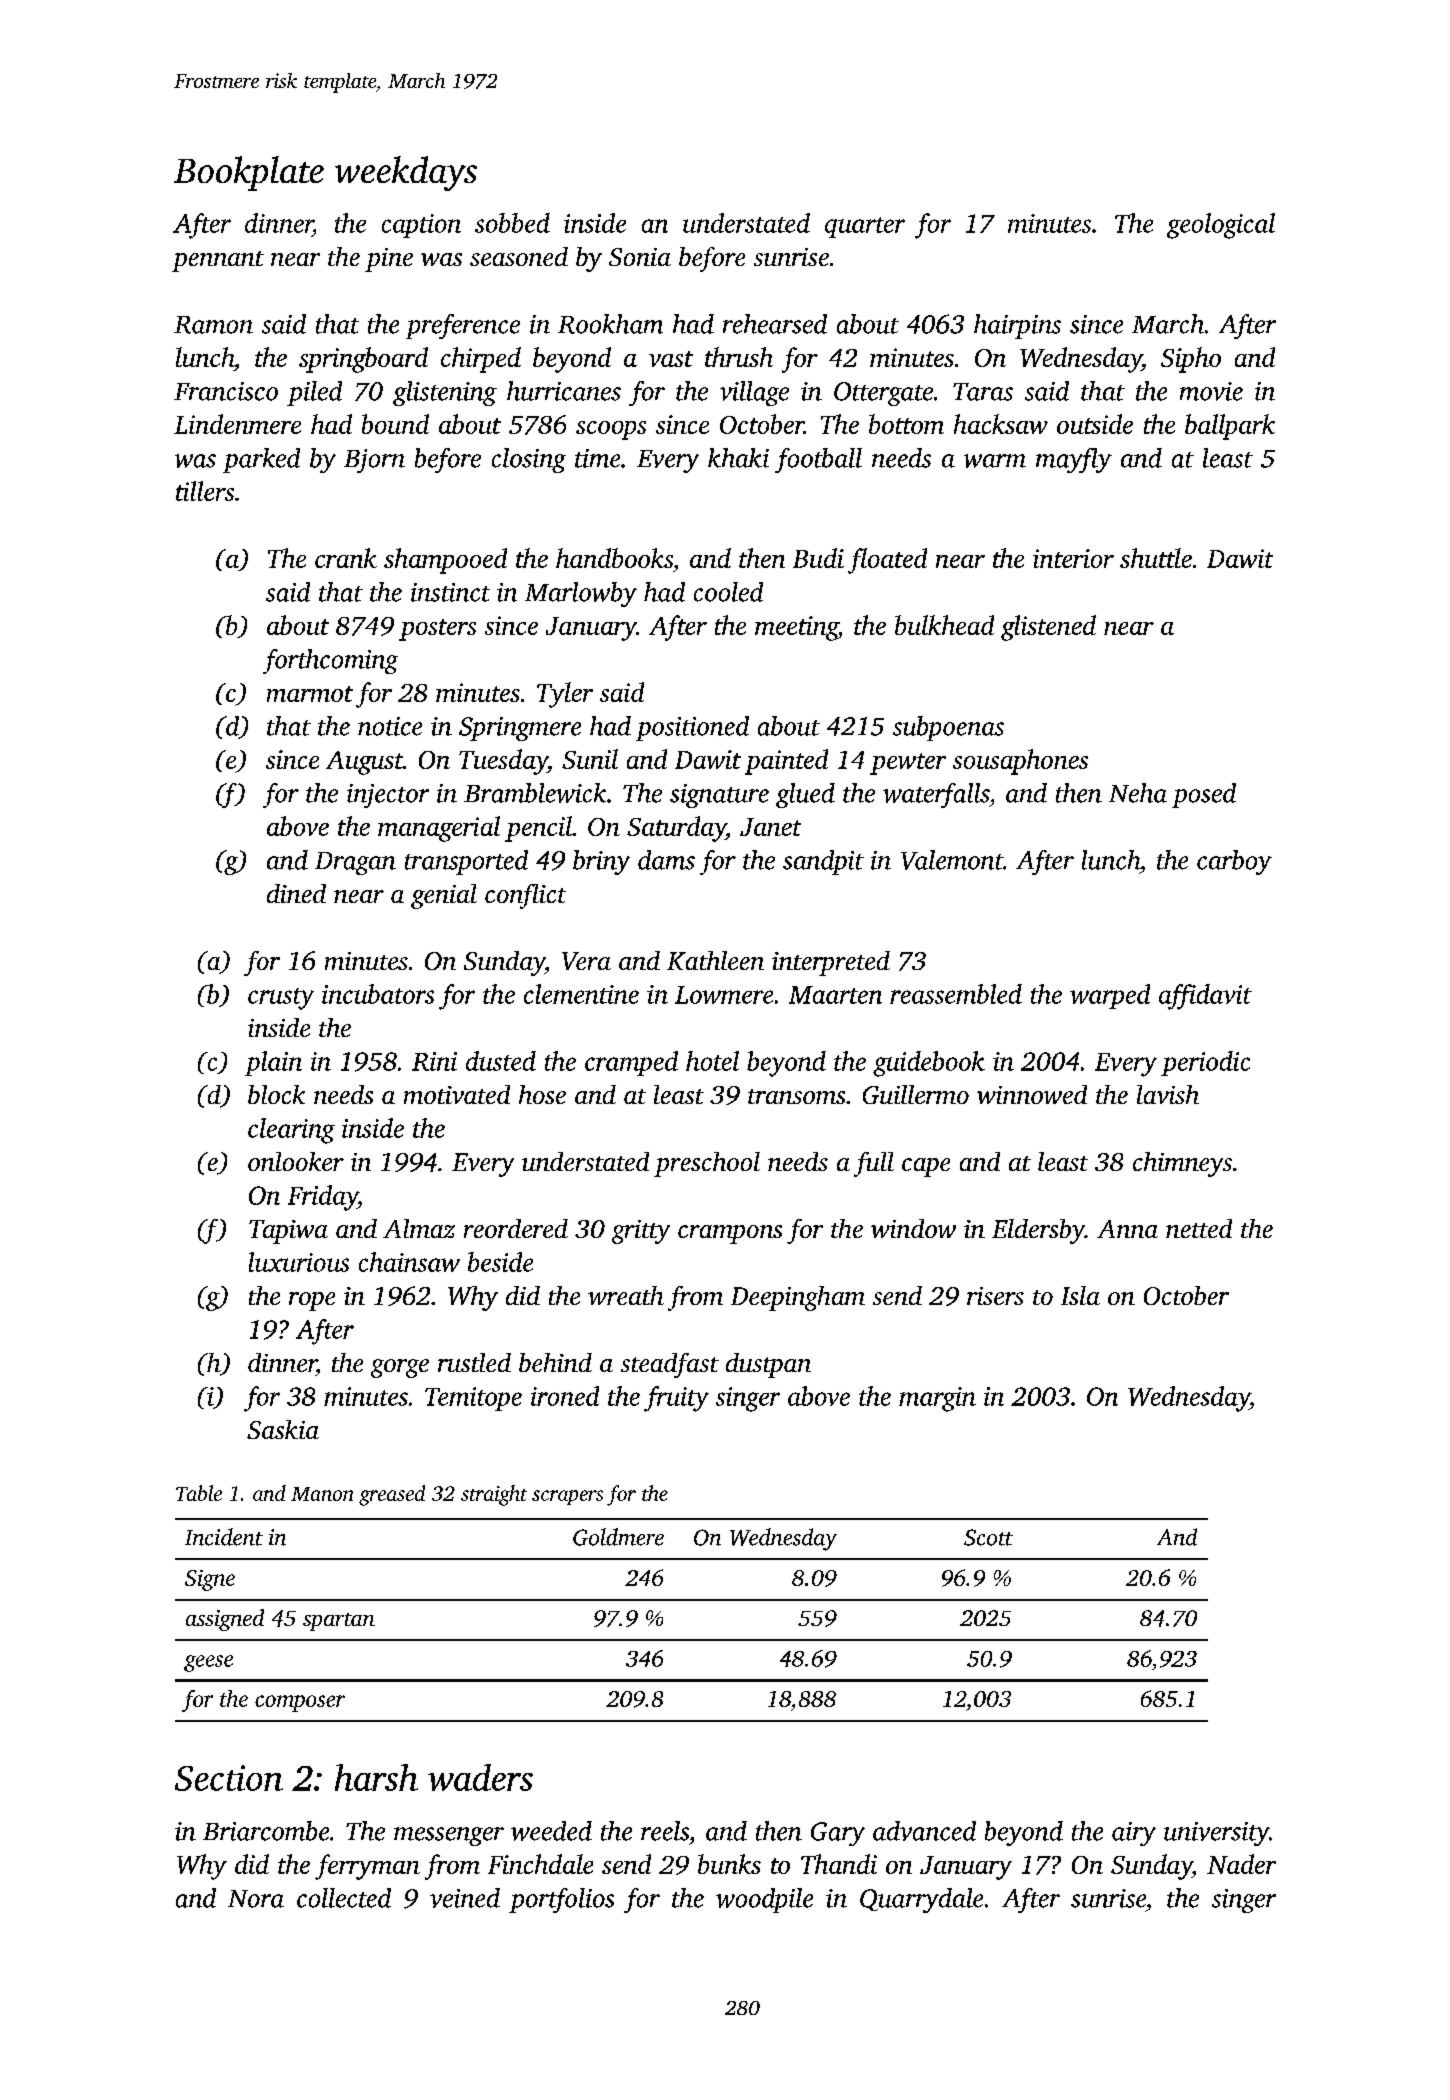 The height and width of the screenshot is (2100, 1450). I want to click on window, so click(913, 1228).
